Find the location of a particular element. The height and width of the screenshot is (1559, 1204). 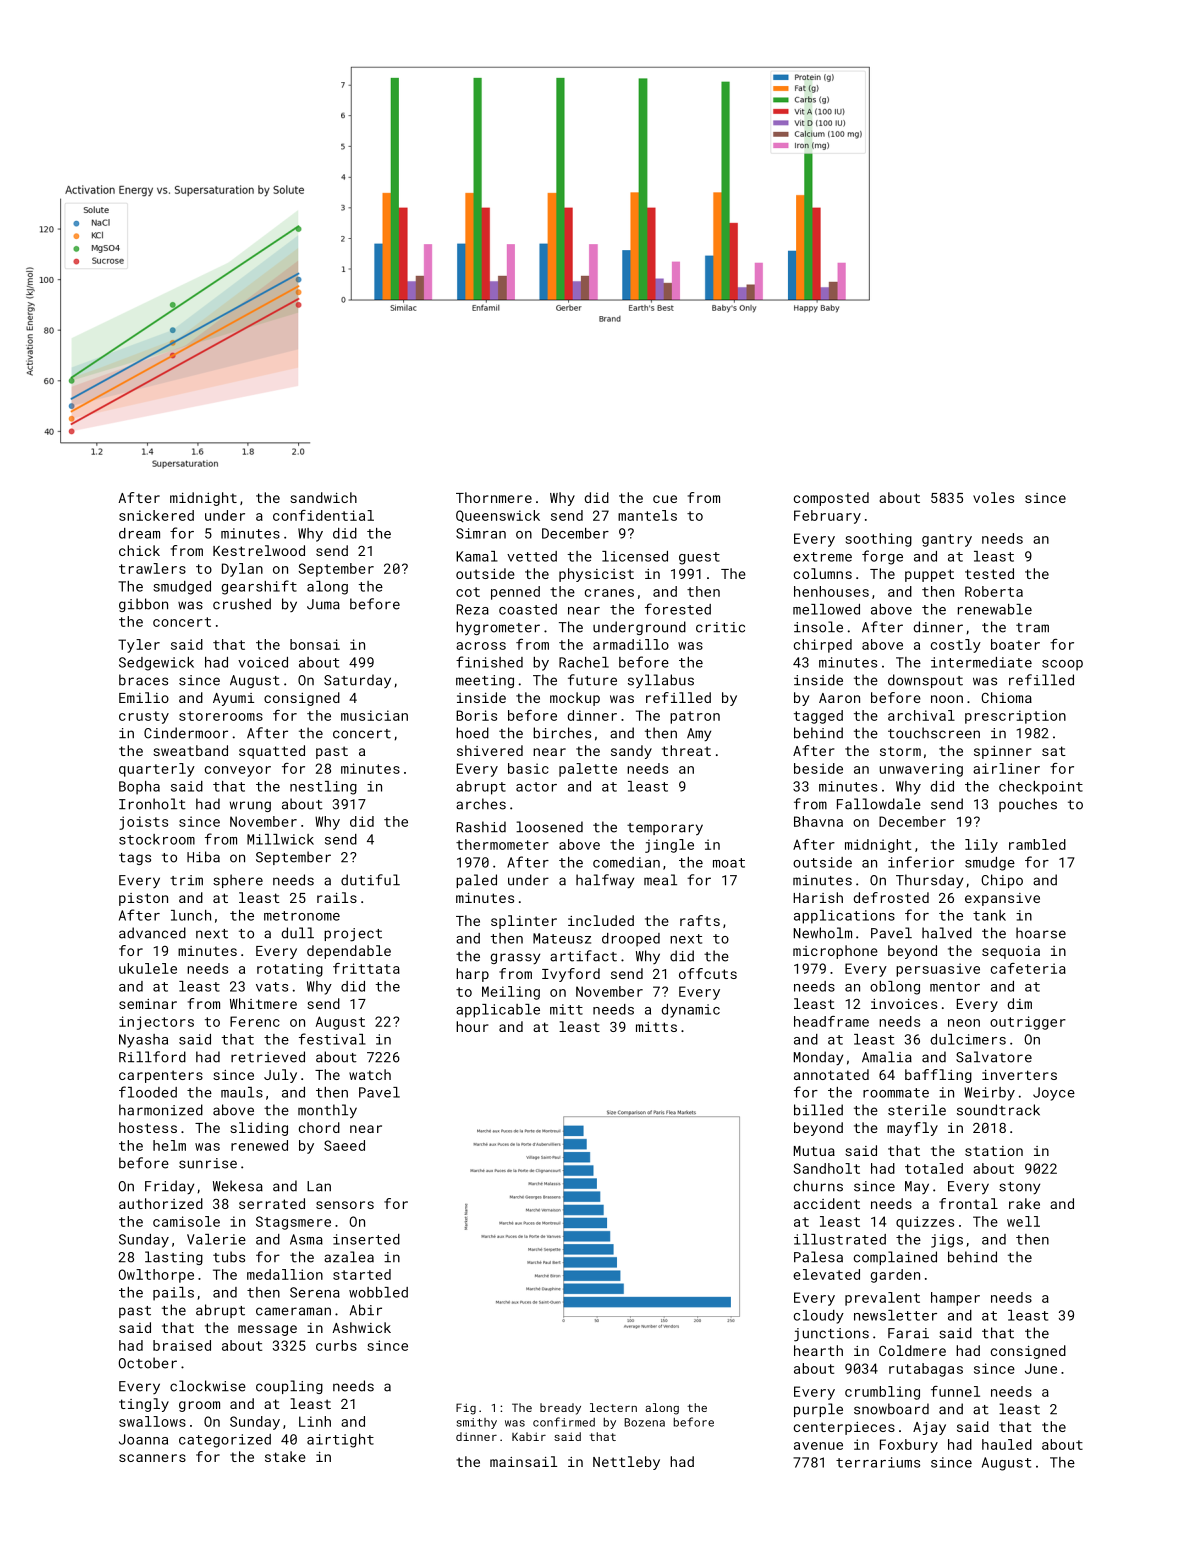

vetted is located at coordinates (532, 556).
